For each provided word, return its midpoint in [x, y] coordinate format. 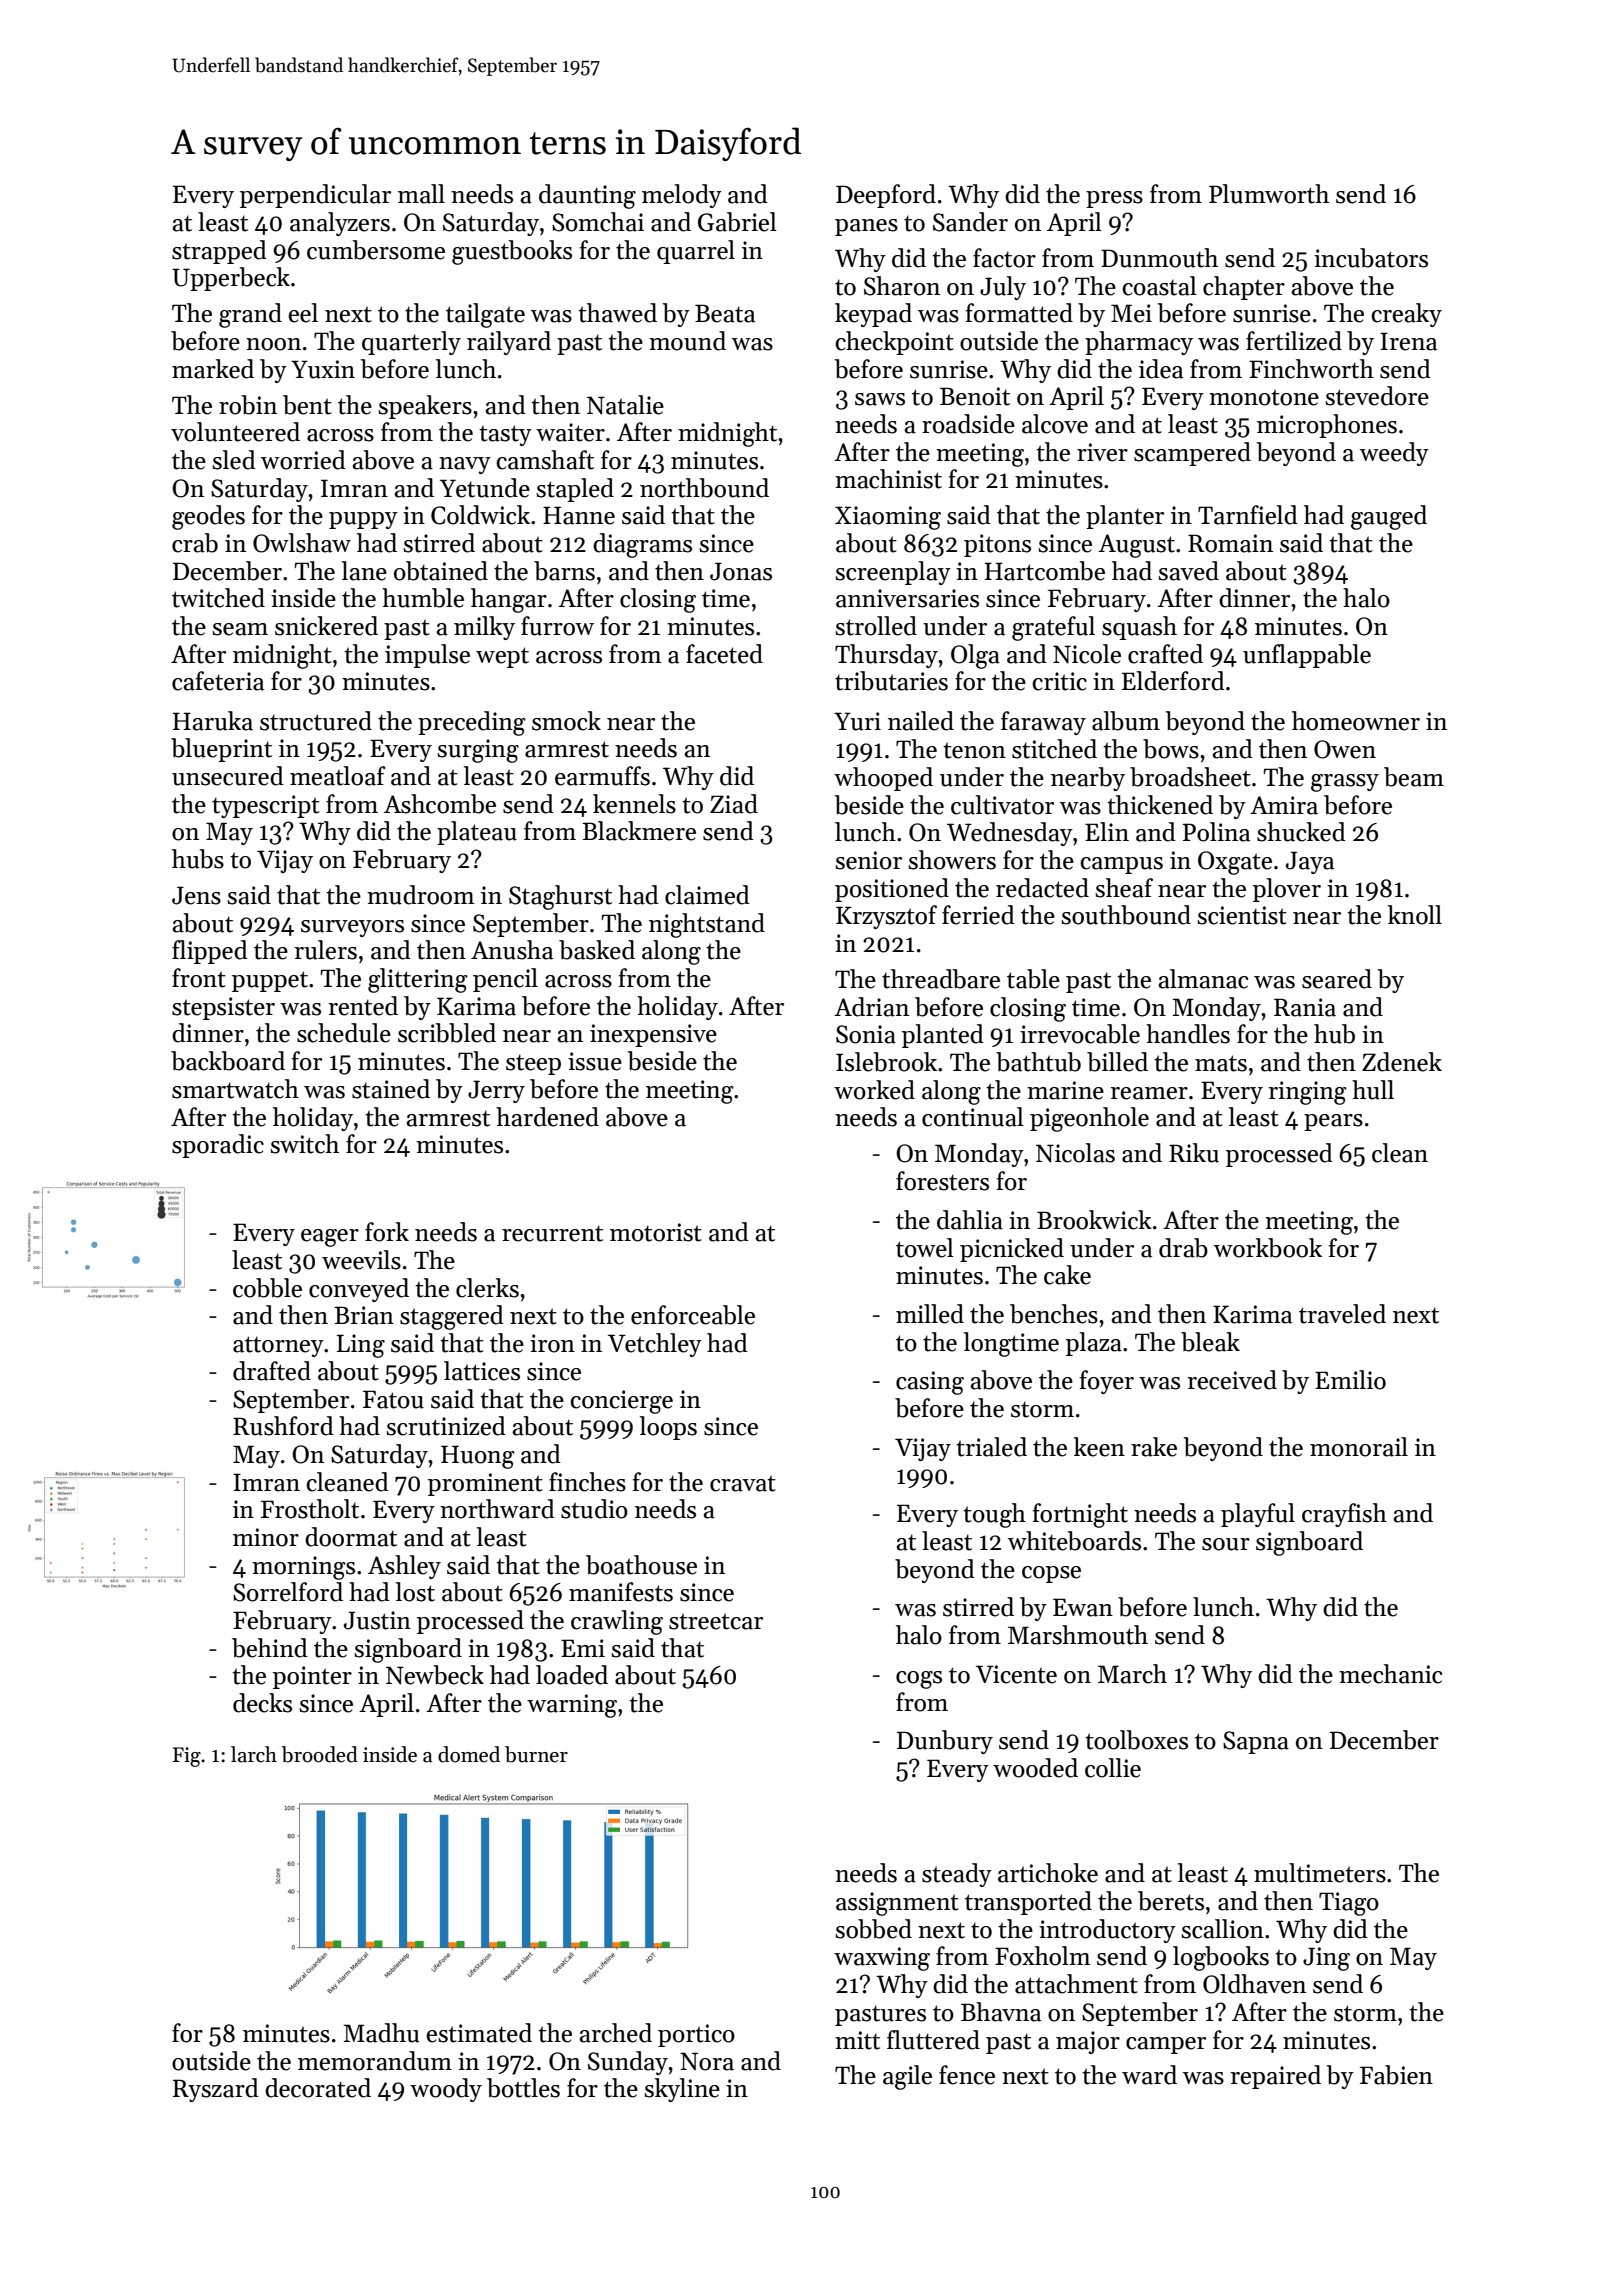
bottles [523, 2088]
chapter [1244, 288]
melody [682, 196]
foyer [1107, 1382]
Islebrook [886, 1062]
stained [391, 1089]
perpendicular [315, 196]
